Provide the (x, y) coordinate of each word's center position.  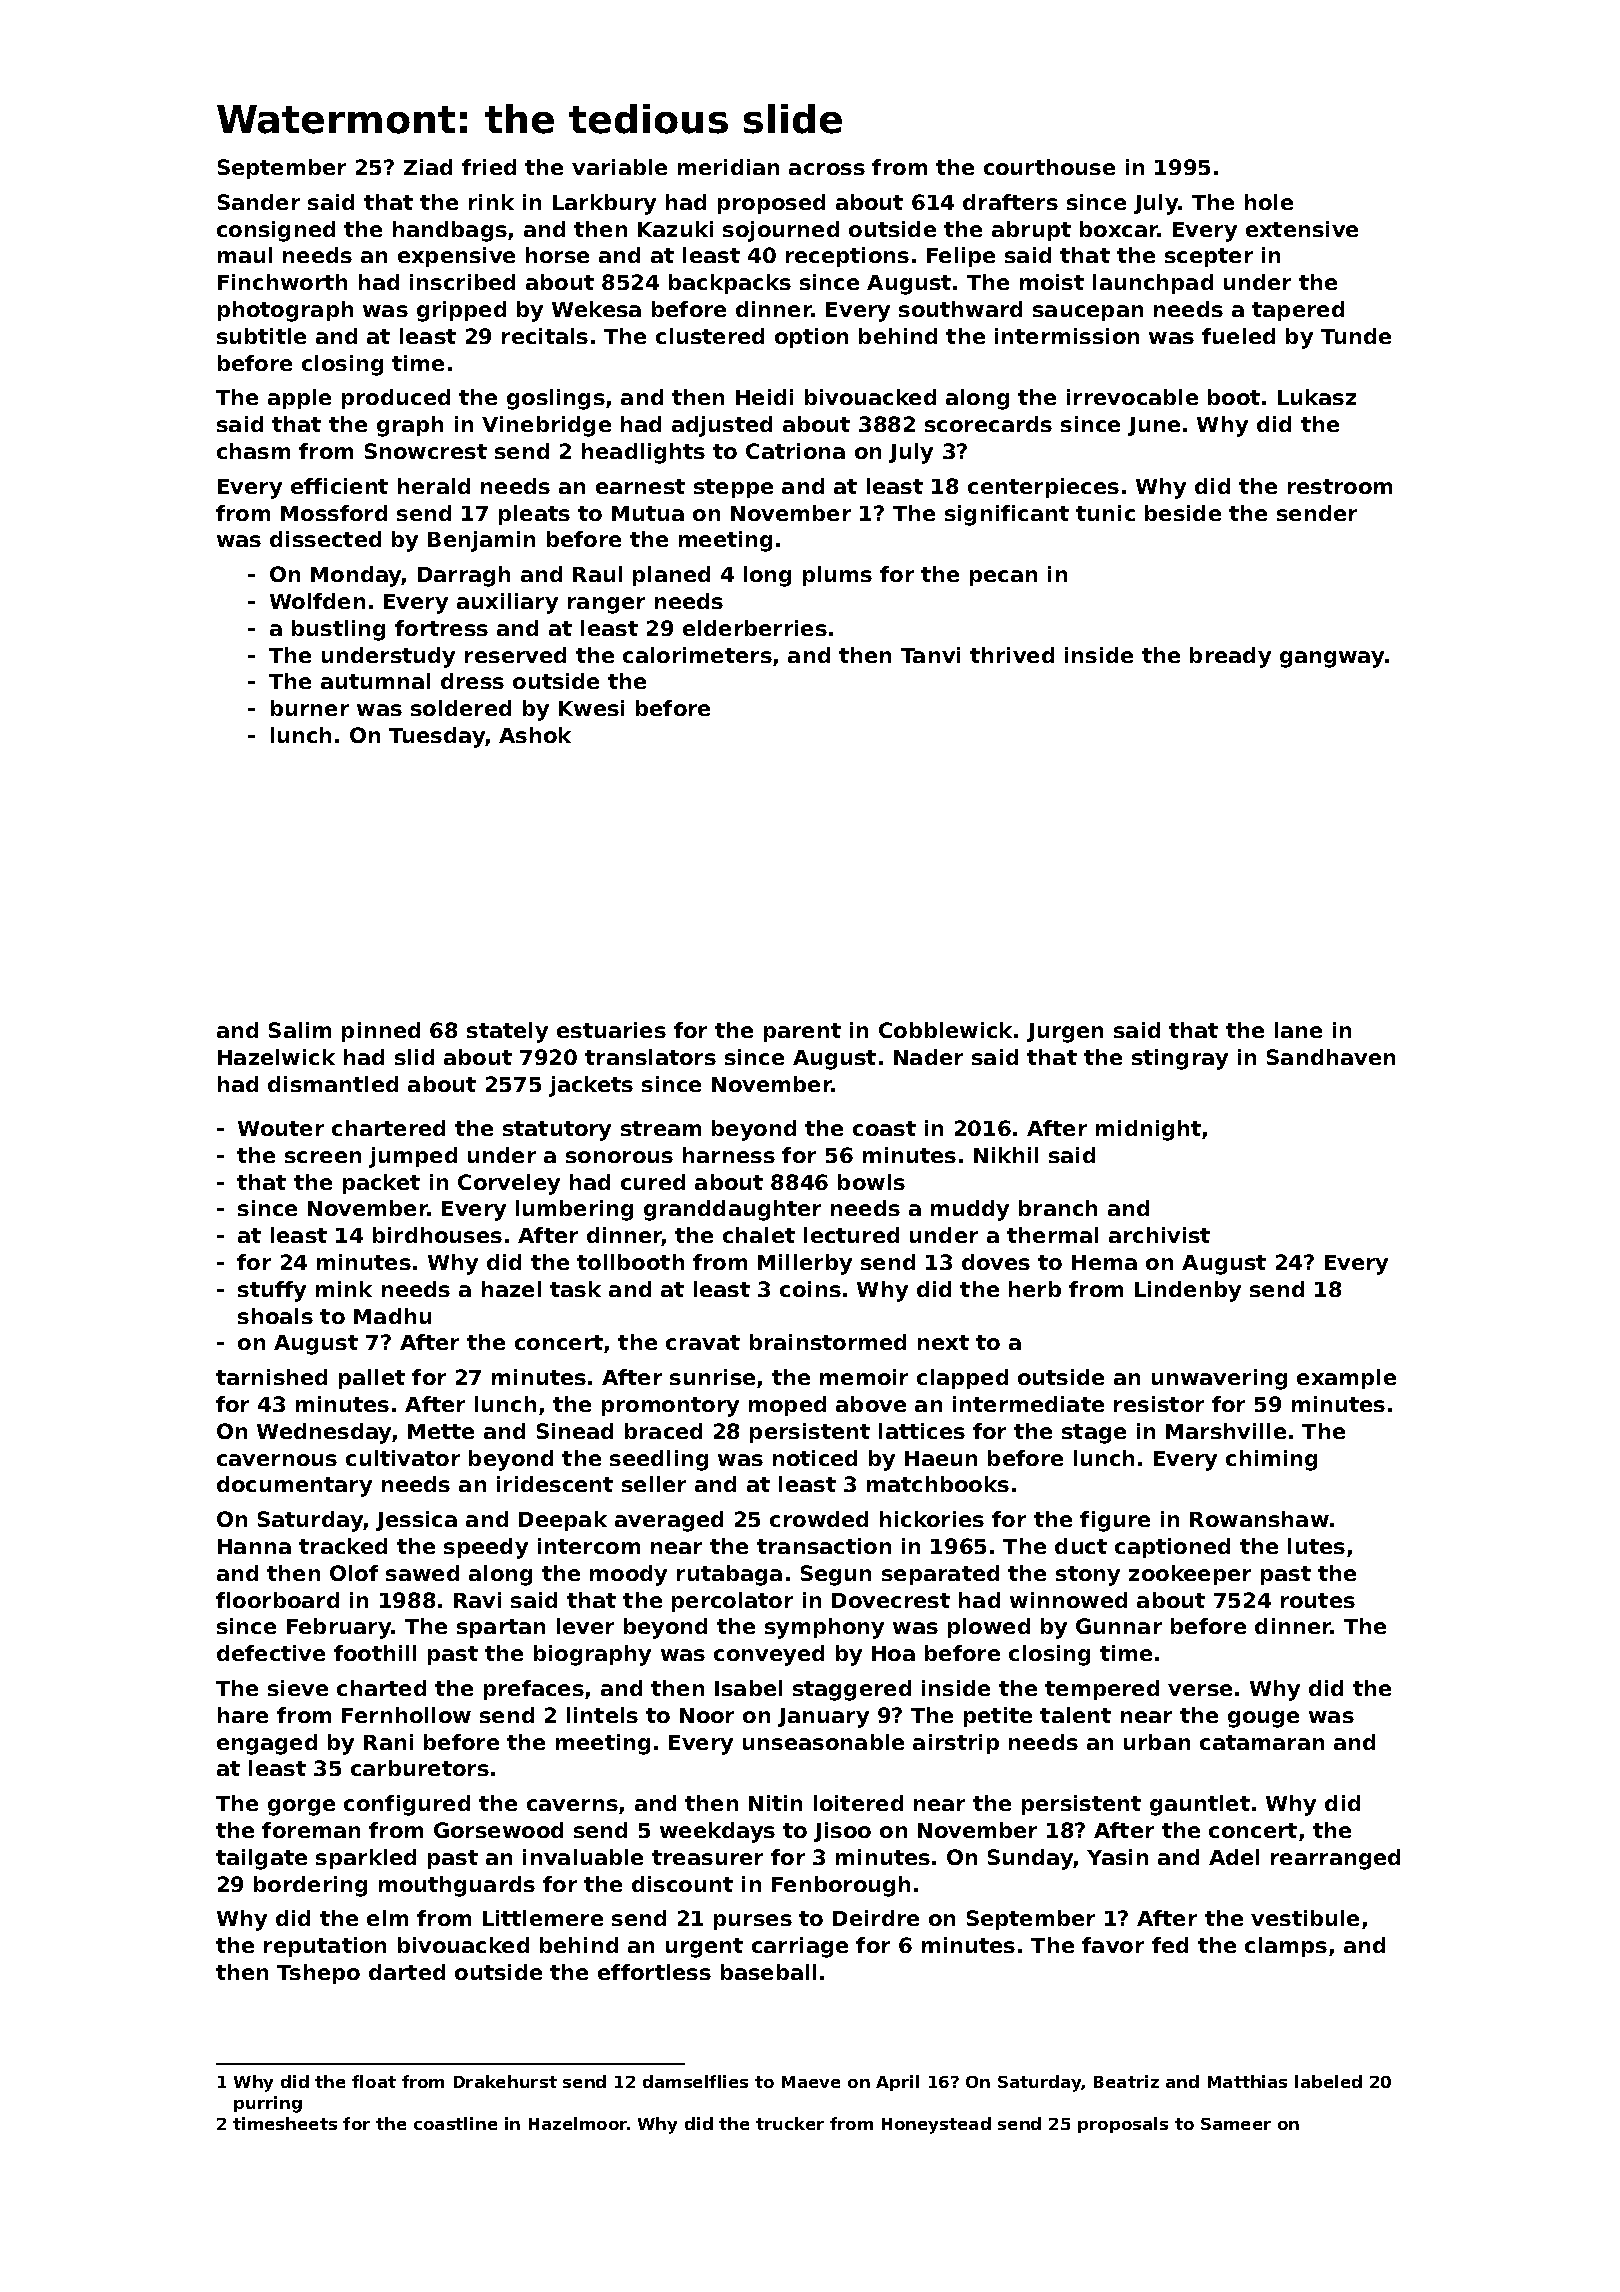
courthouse (1049, 167)
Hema (1104, 1262)
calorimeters (697, 655)
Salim (300, 1030)
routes (1318, 1600)
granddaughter (732, 1210)
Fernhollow (406, 1715)
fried (489, 167)
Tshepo (318, 1974)
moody (628, 1575)
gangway (1332, 659)
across (827, 169)
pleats (534, 515)
